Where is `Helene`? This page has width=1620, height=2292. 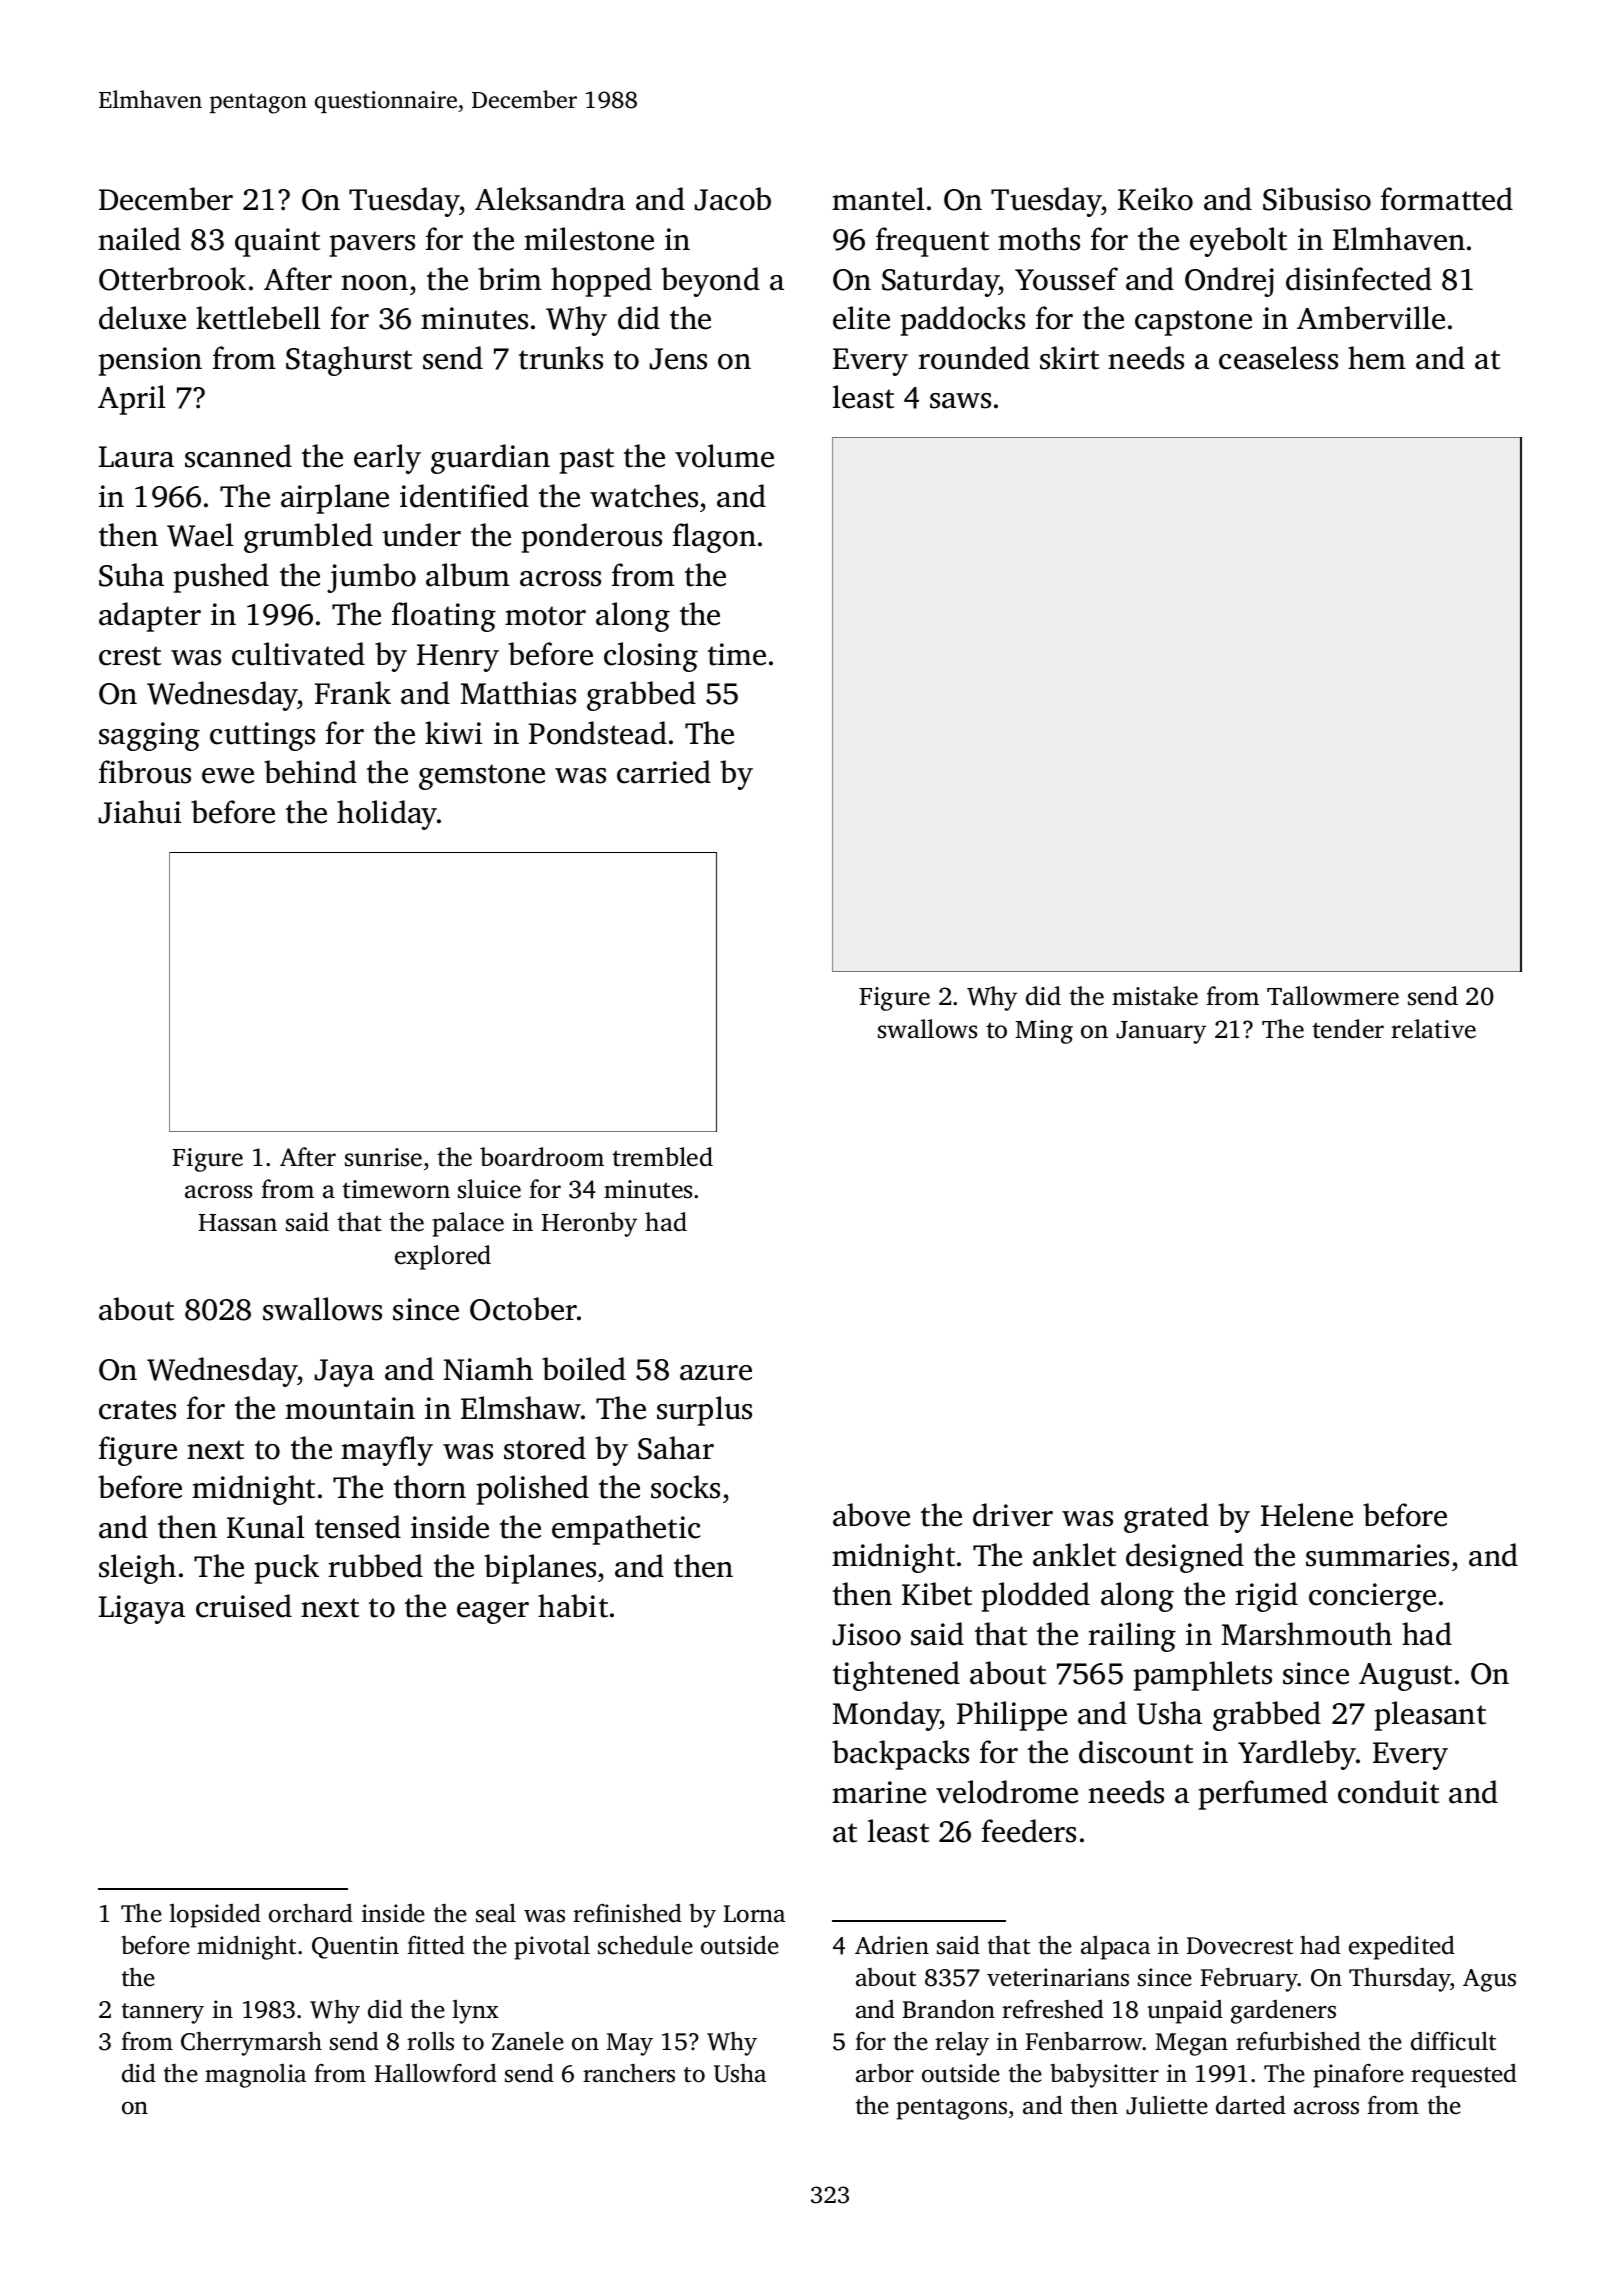
Helene is located at coordinates (1307, 1515).
